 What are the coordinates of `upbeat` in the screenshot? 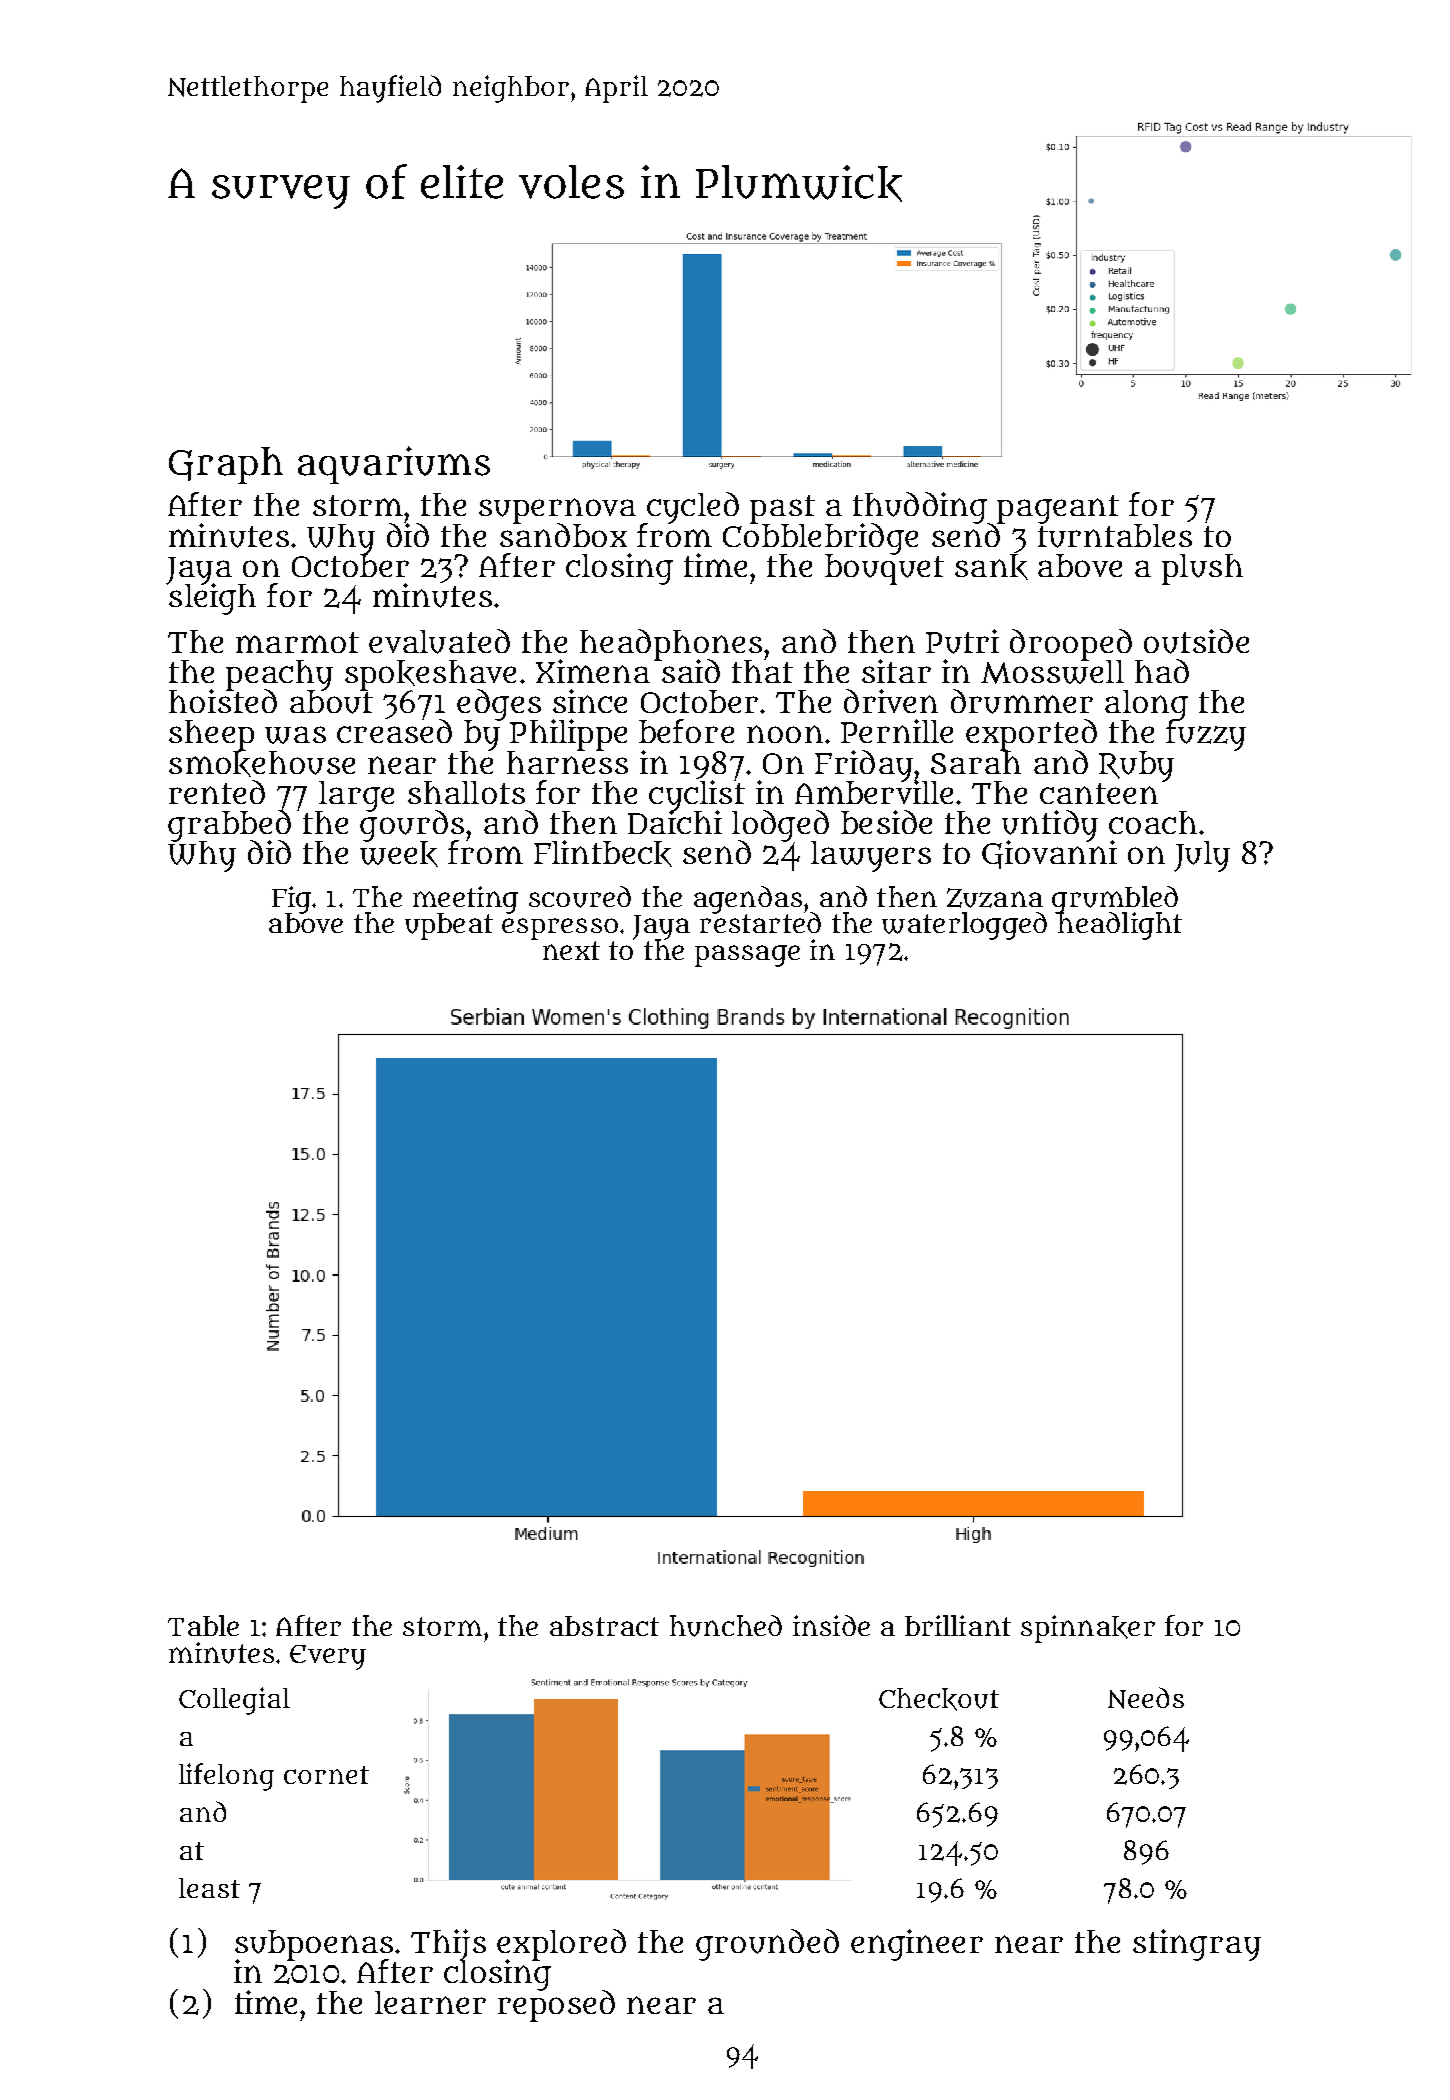 It's located at (449, 926).
